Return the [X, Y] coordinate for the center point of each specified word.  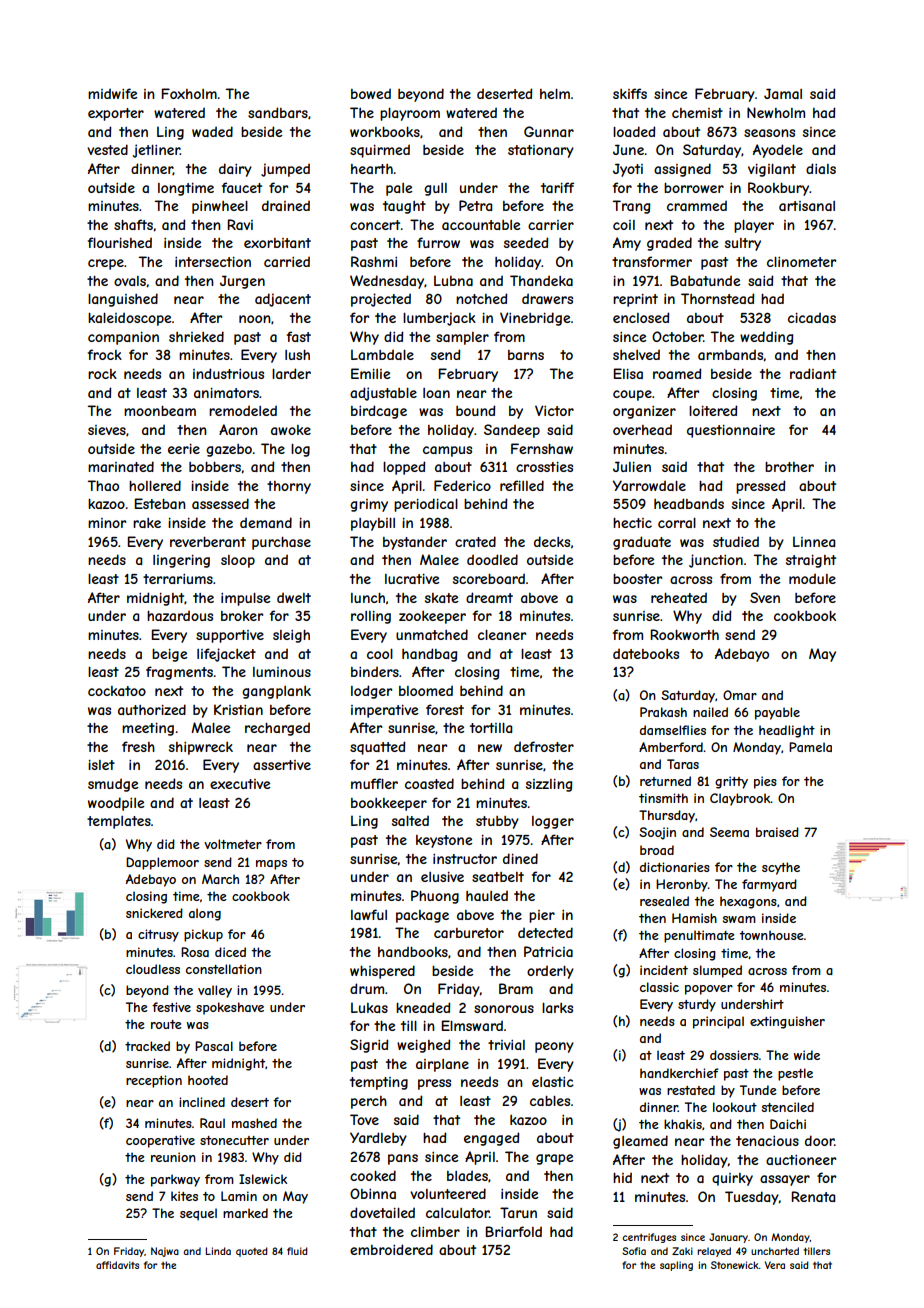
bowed [371, 94]
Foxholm [189, 93]
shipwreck [201, 748]
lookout [735, 1107]
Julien [632, 466]
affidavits [117, 1265]
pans [403, 1159]
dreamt [489, 597]
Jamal [783, 93]
